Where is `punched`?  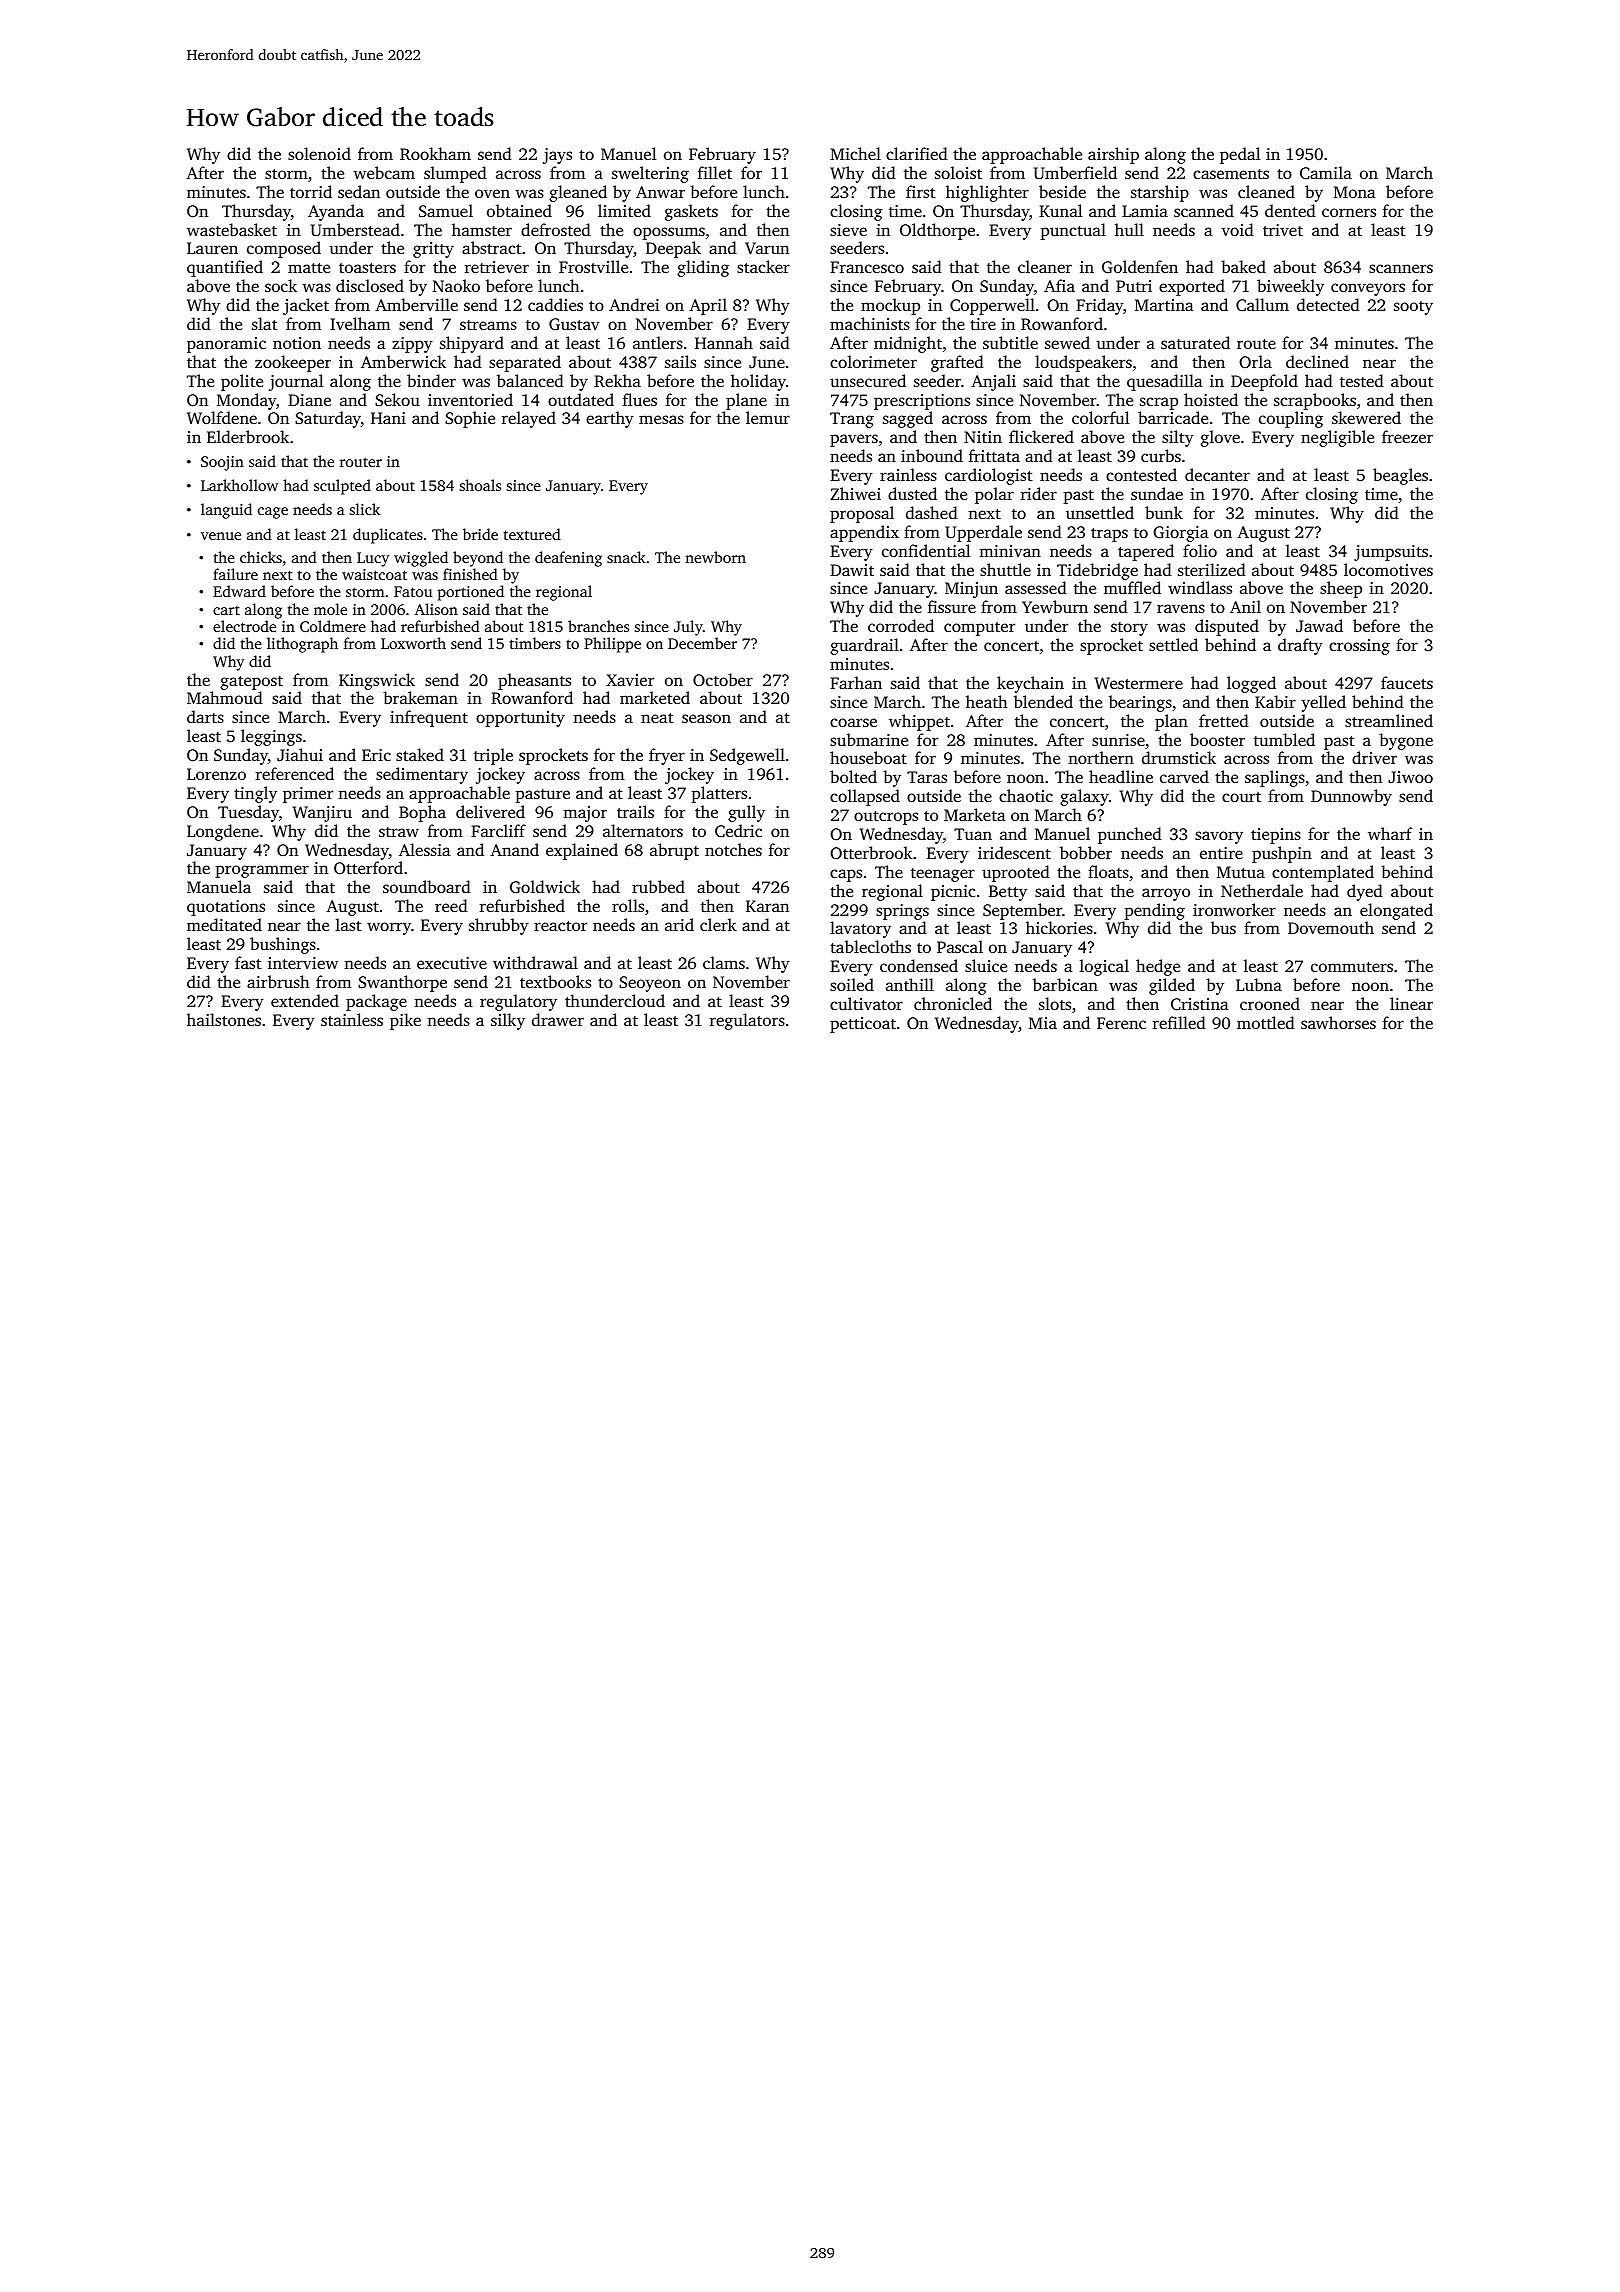 punched is located at coordinates (1130, 835).
